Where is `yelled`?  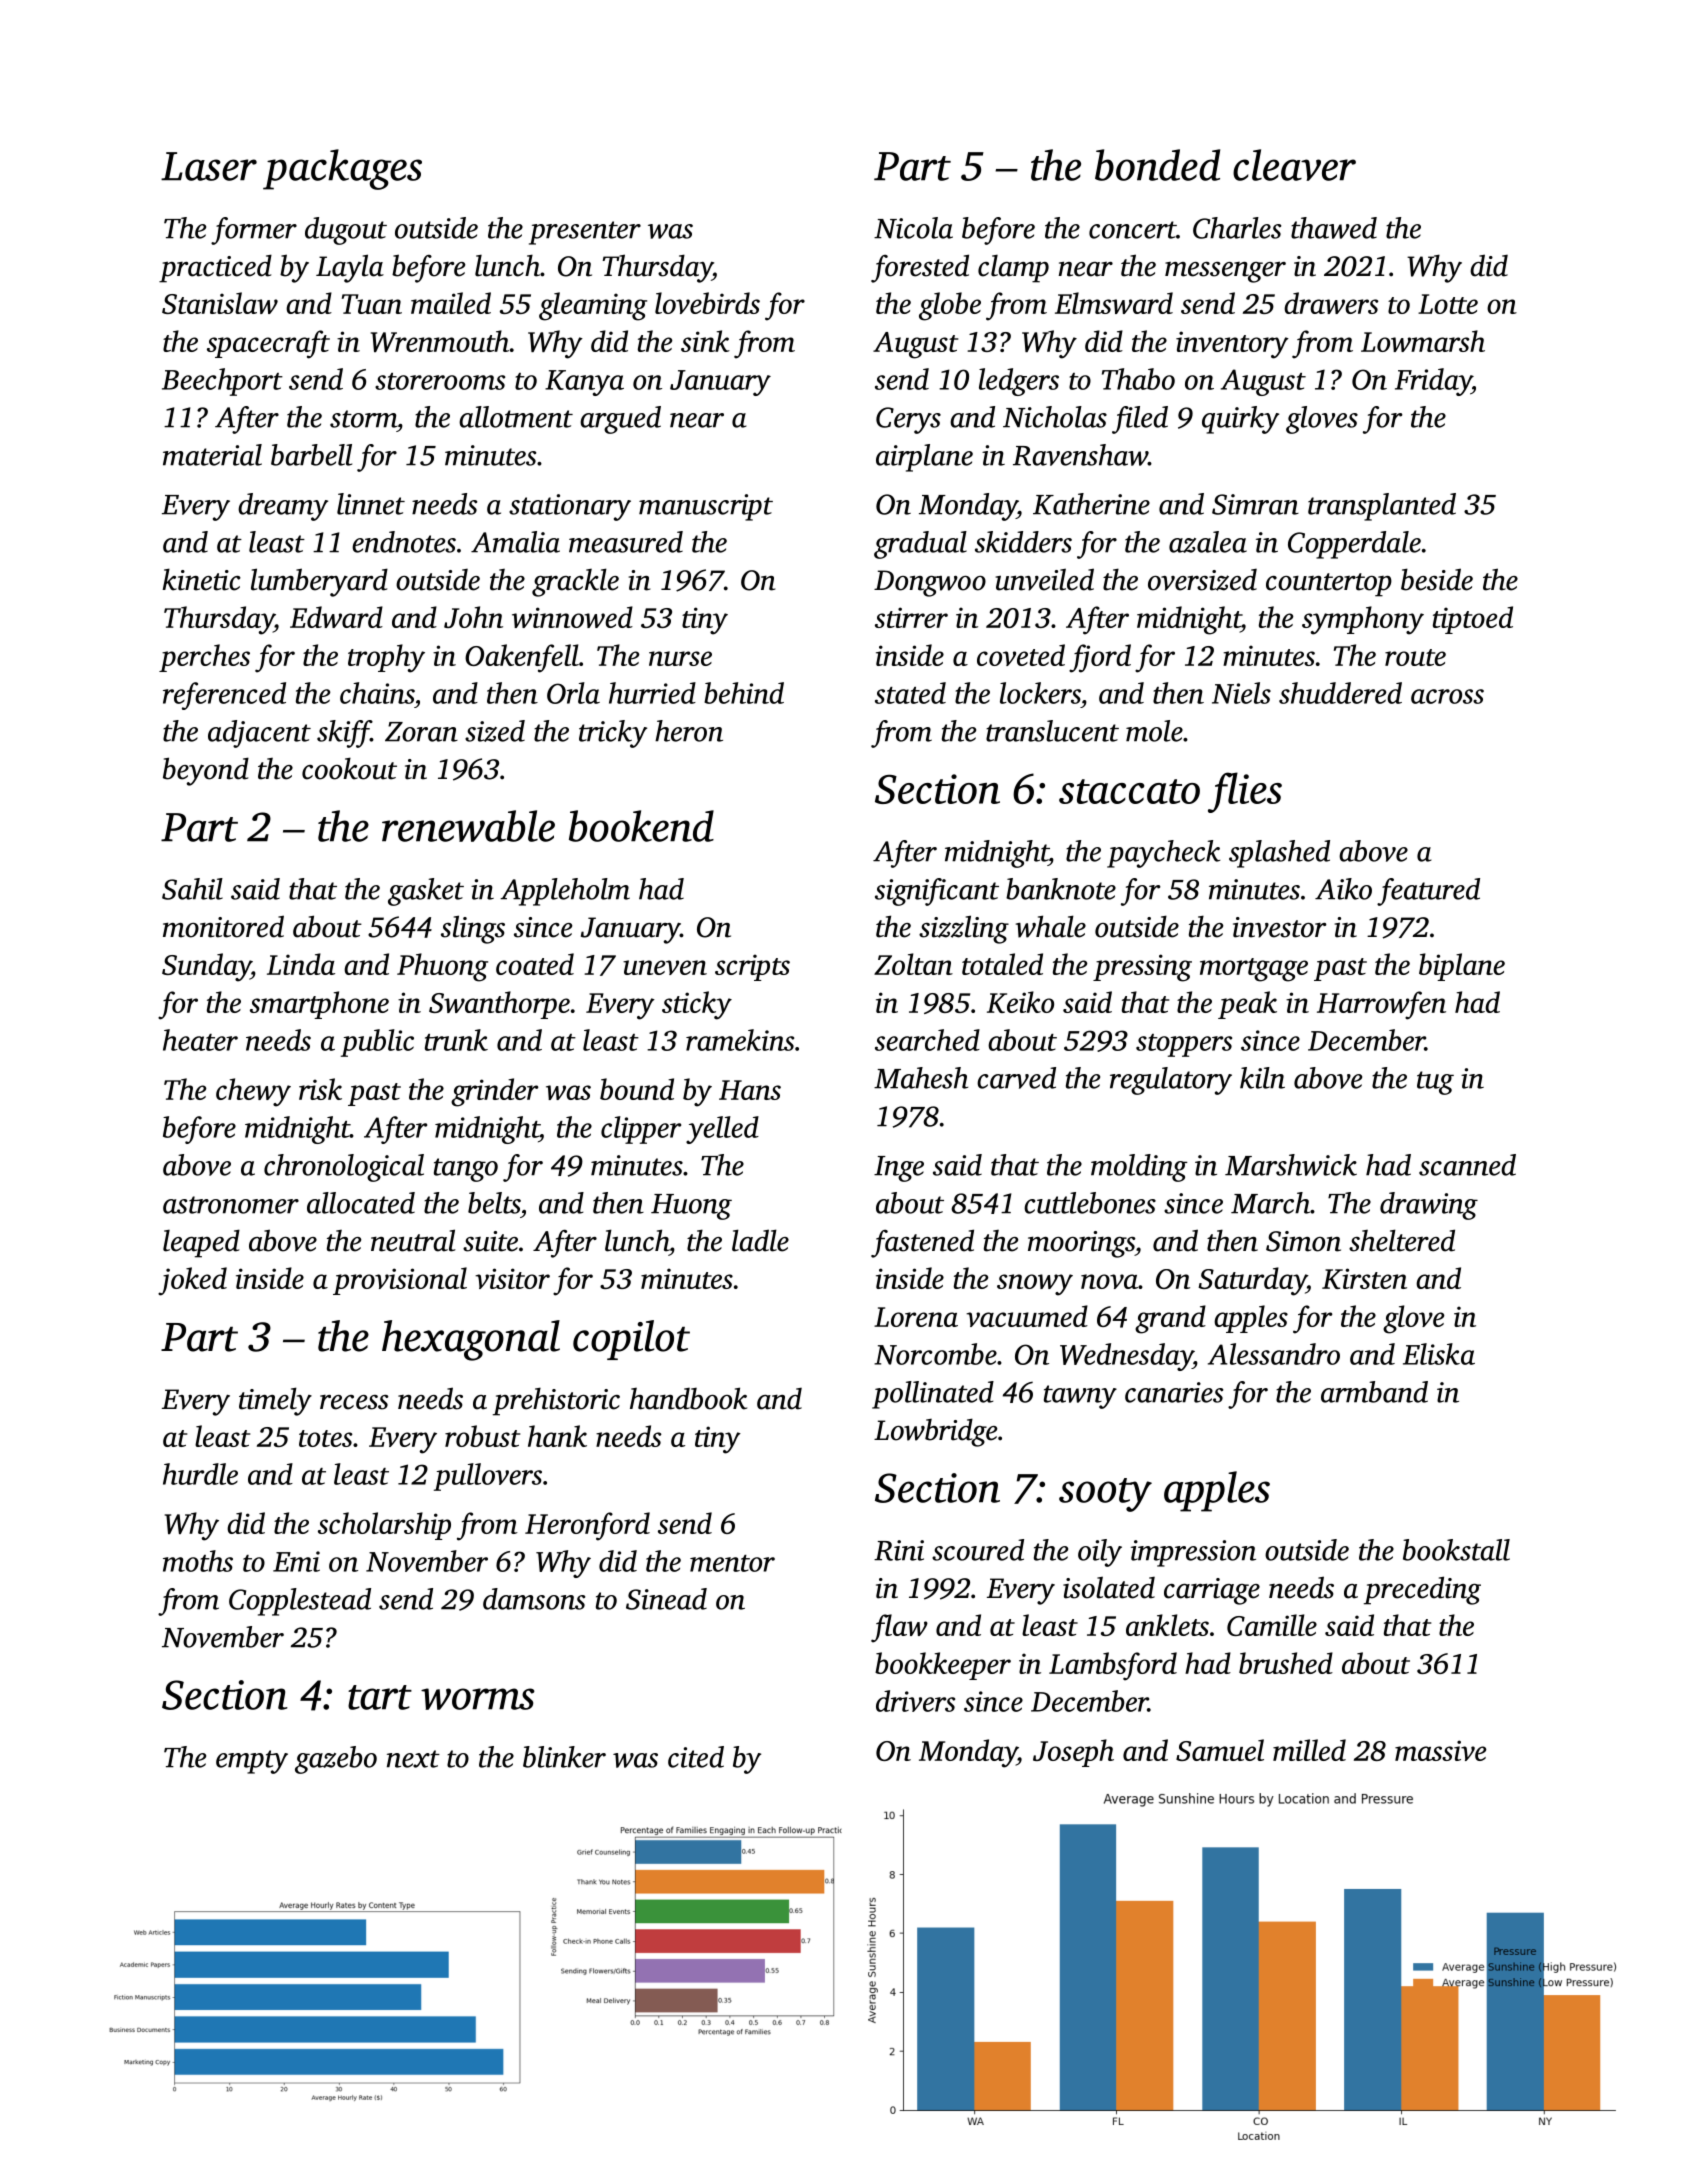
yelled is located at coordinates (722, 1130).
